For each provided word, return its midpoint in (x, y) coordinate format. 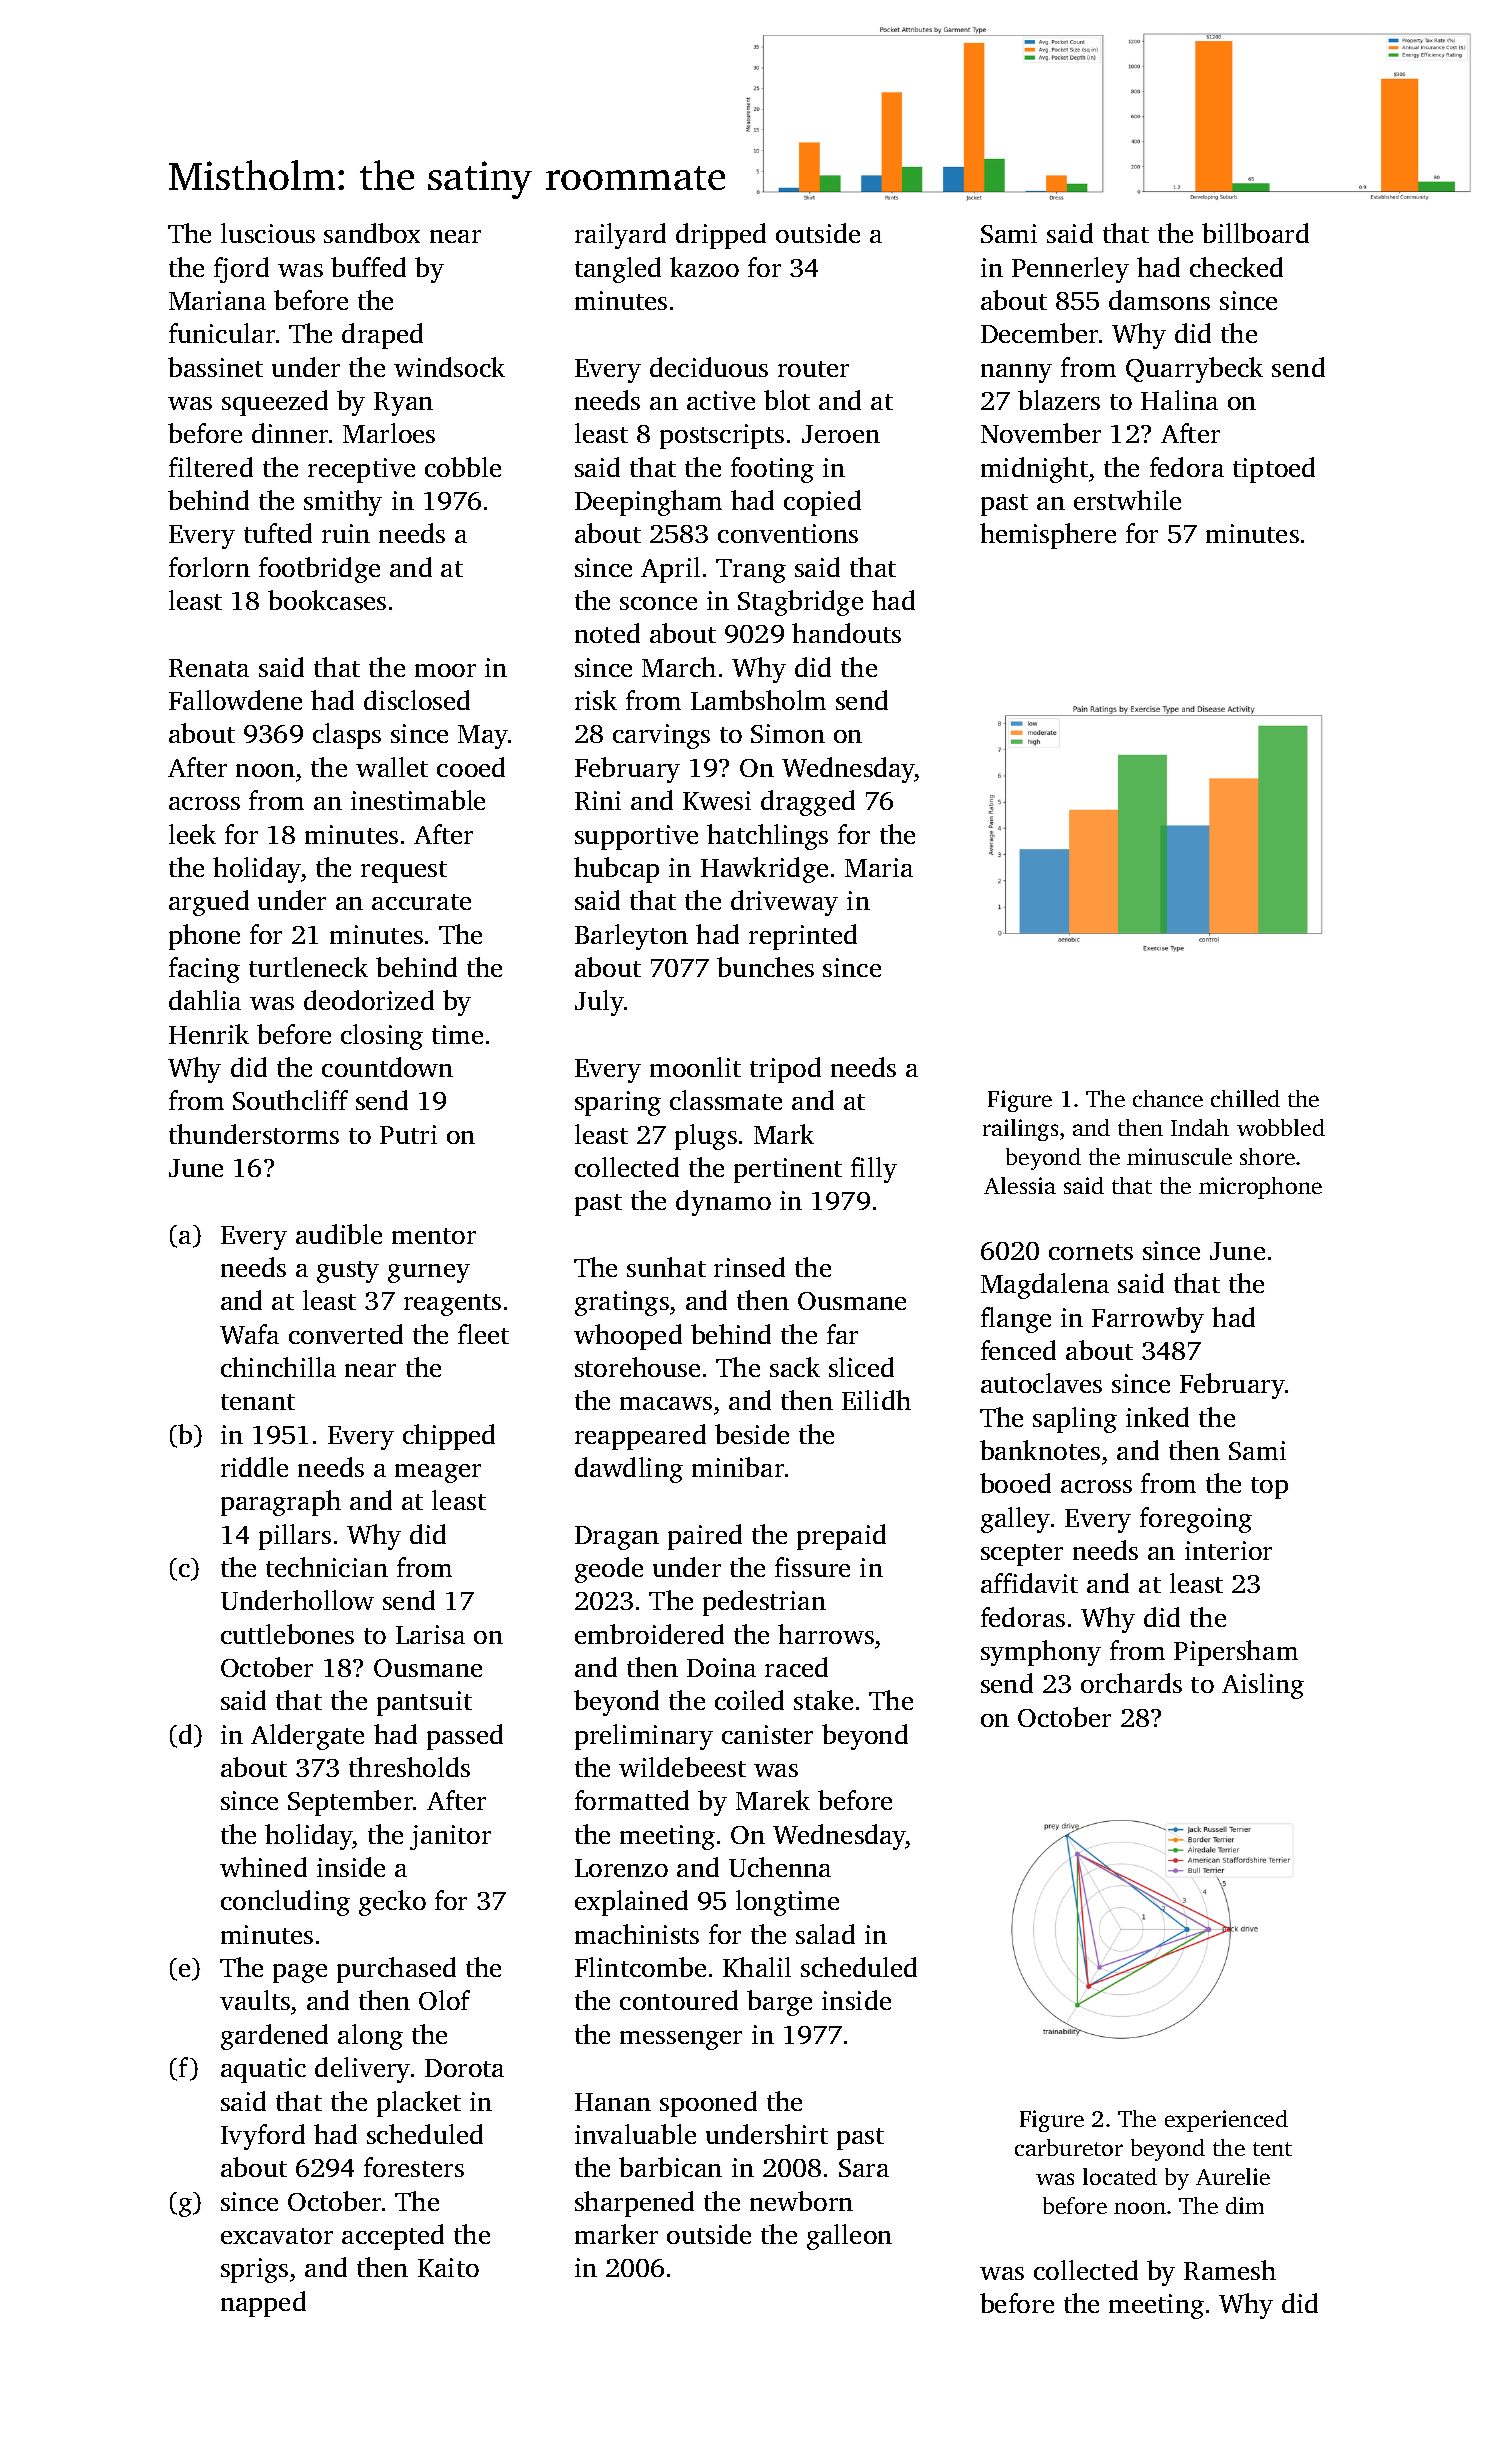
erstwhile (1127, 500)
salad (825, 1934)
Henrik (209, 1034)
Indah (1200, 1127)
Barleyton (631, 937)
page (300, 1973)
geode (609, 1570)
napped (263, 2304)
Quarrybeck (1194, 370)
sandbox (372, 233)
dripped (721, 236)
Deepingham (648, 503)
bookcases (327, 600)
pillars (295, 1537)
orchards (1131, 1683)
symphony (1041, 1653)
